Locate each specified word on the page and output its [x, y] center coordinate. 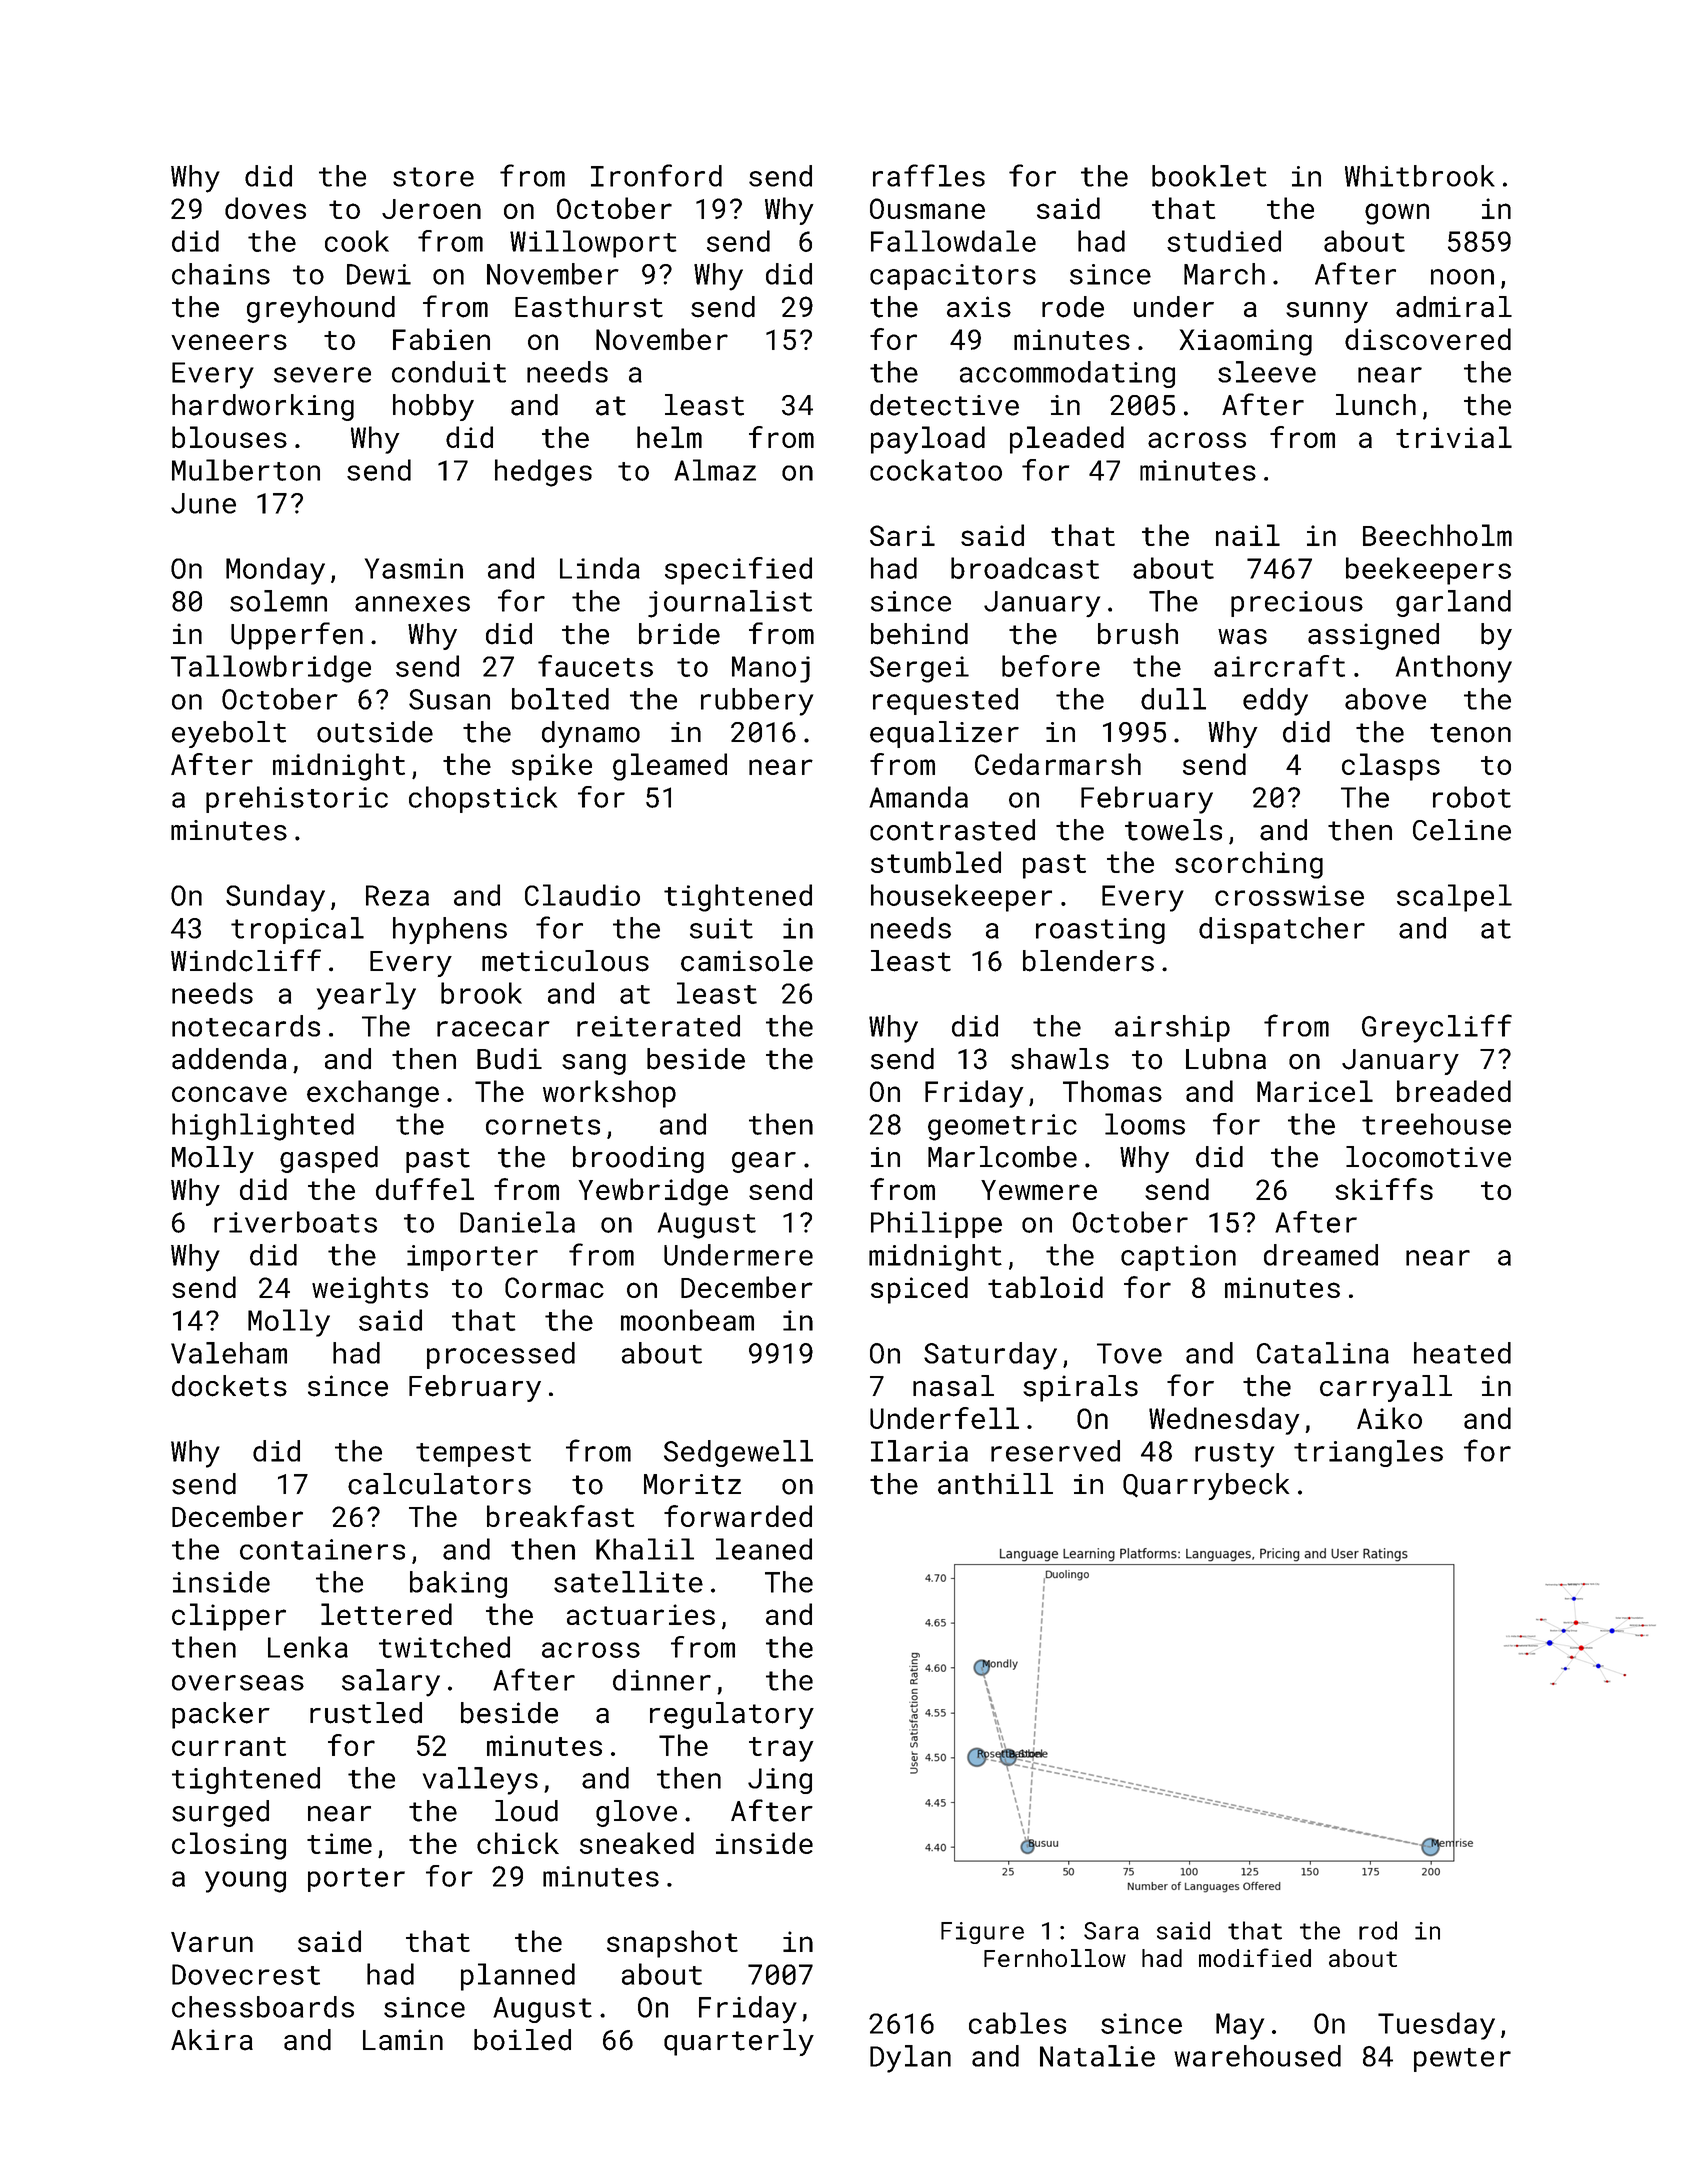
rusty [1234, 1455]
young [245, 1882]
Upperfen [297, 636]
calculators [439, 1484]
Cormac [554, 1287]
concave [229, 1094]
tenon [1470, 733]
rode [1073, 307]
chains [221, 274]
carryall [1386, 1388]
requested [945, 701]
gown [1397, 214]
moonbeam [687, 1320]
